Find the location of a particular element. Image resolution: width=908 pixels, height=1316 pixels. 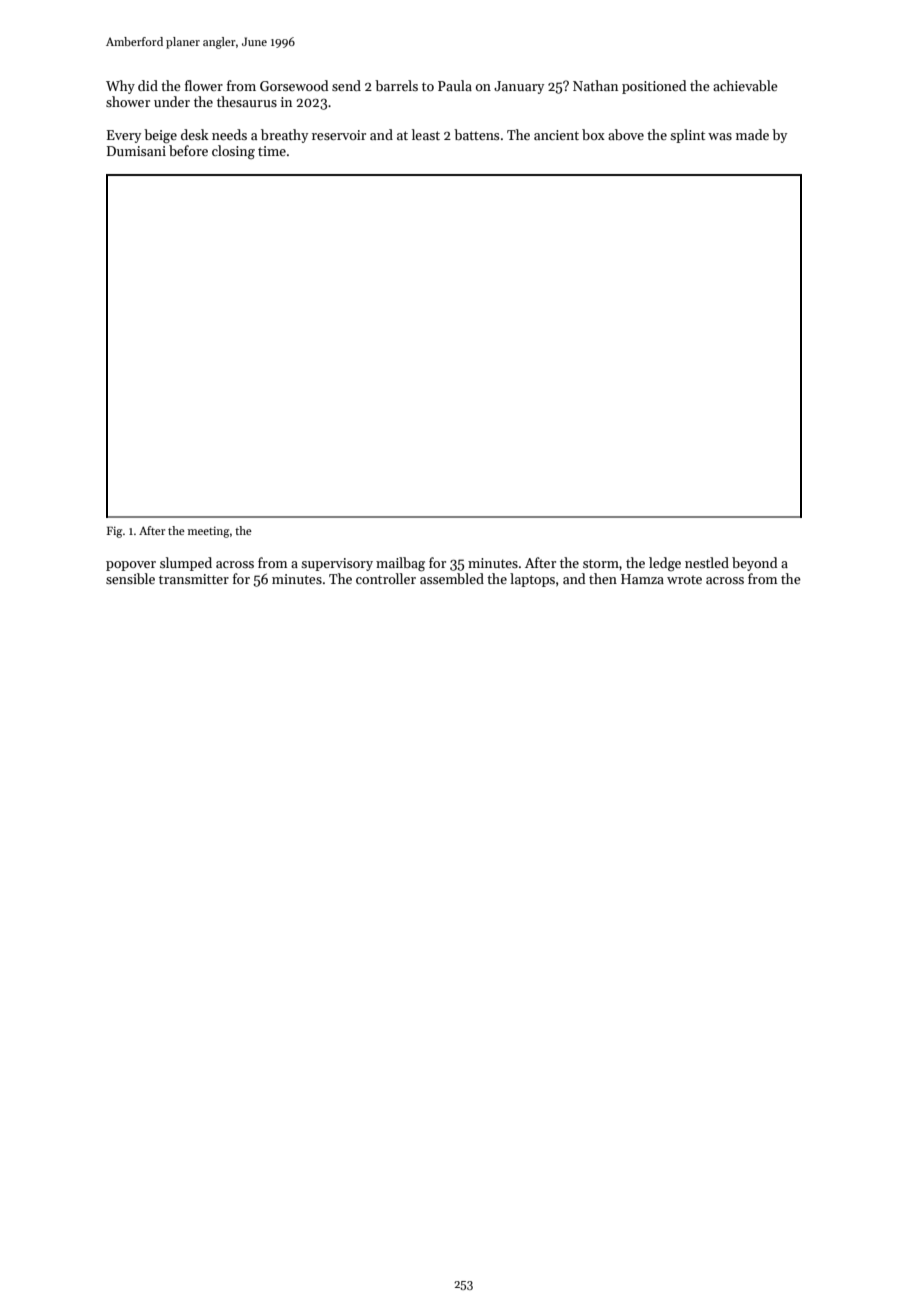

sensible is located at coordinates (130, 578).
